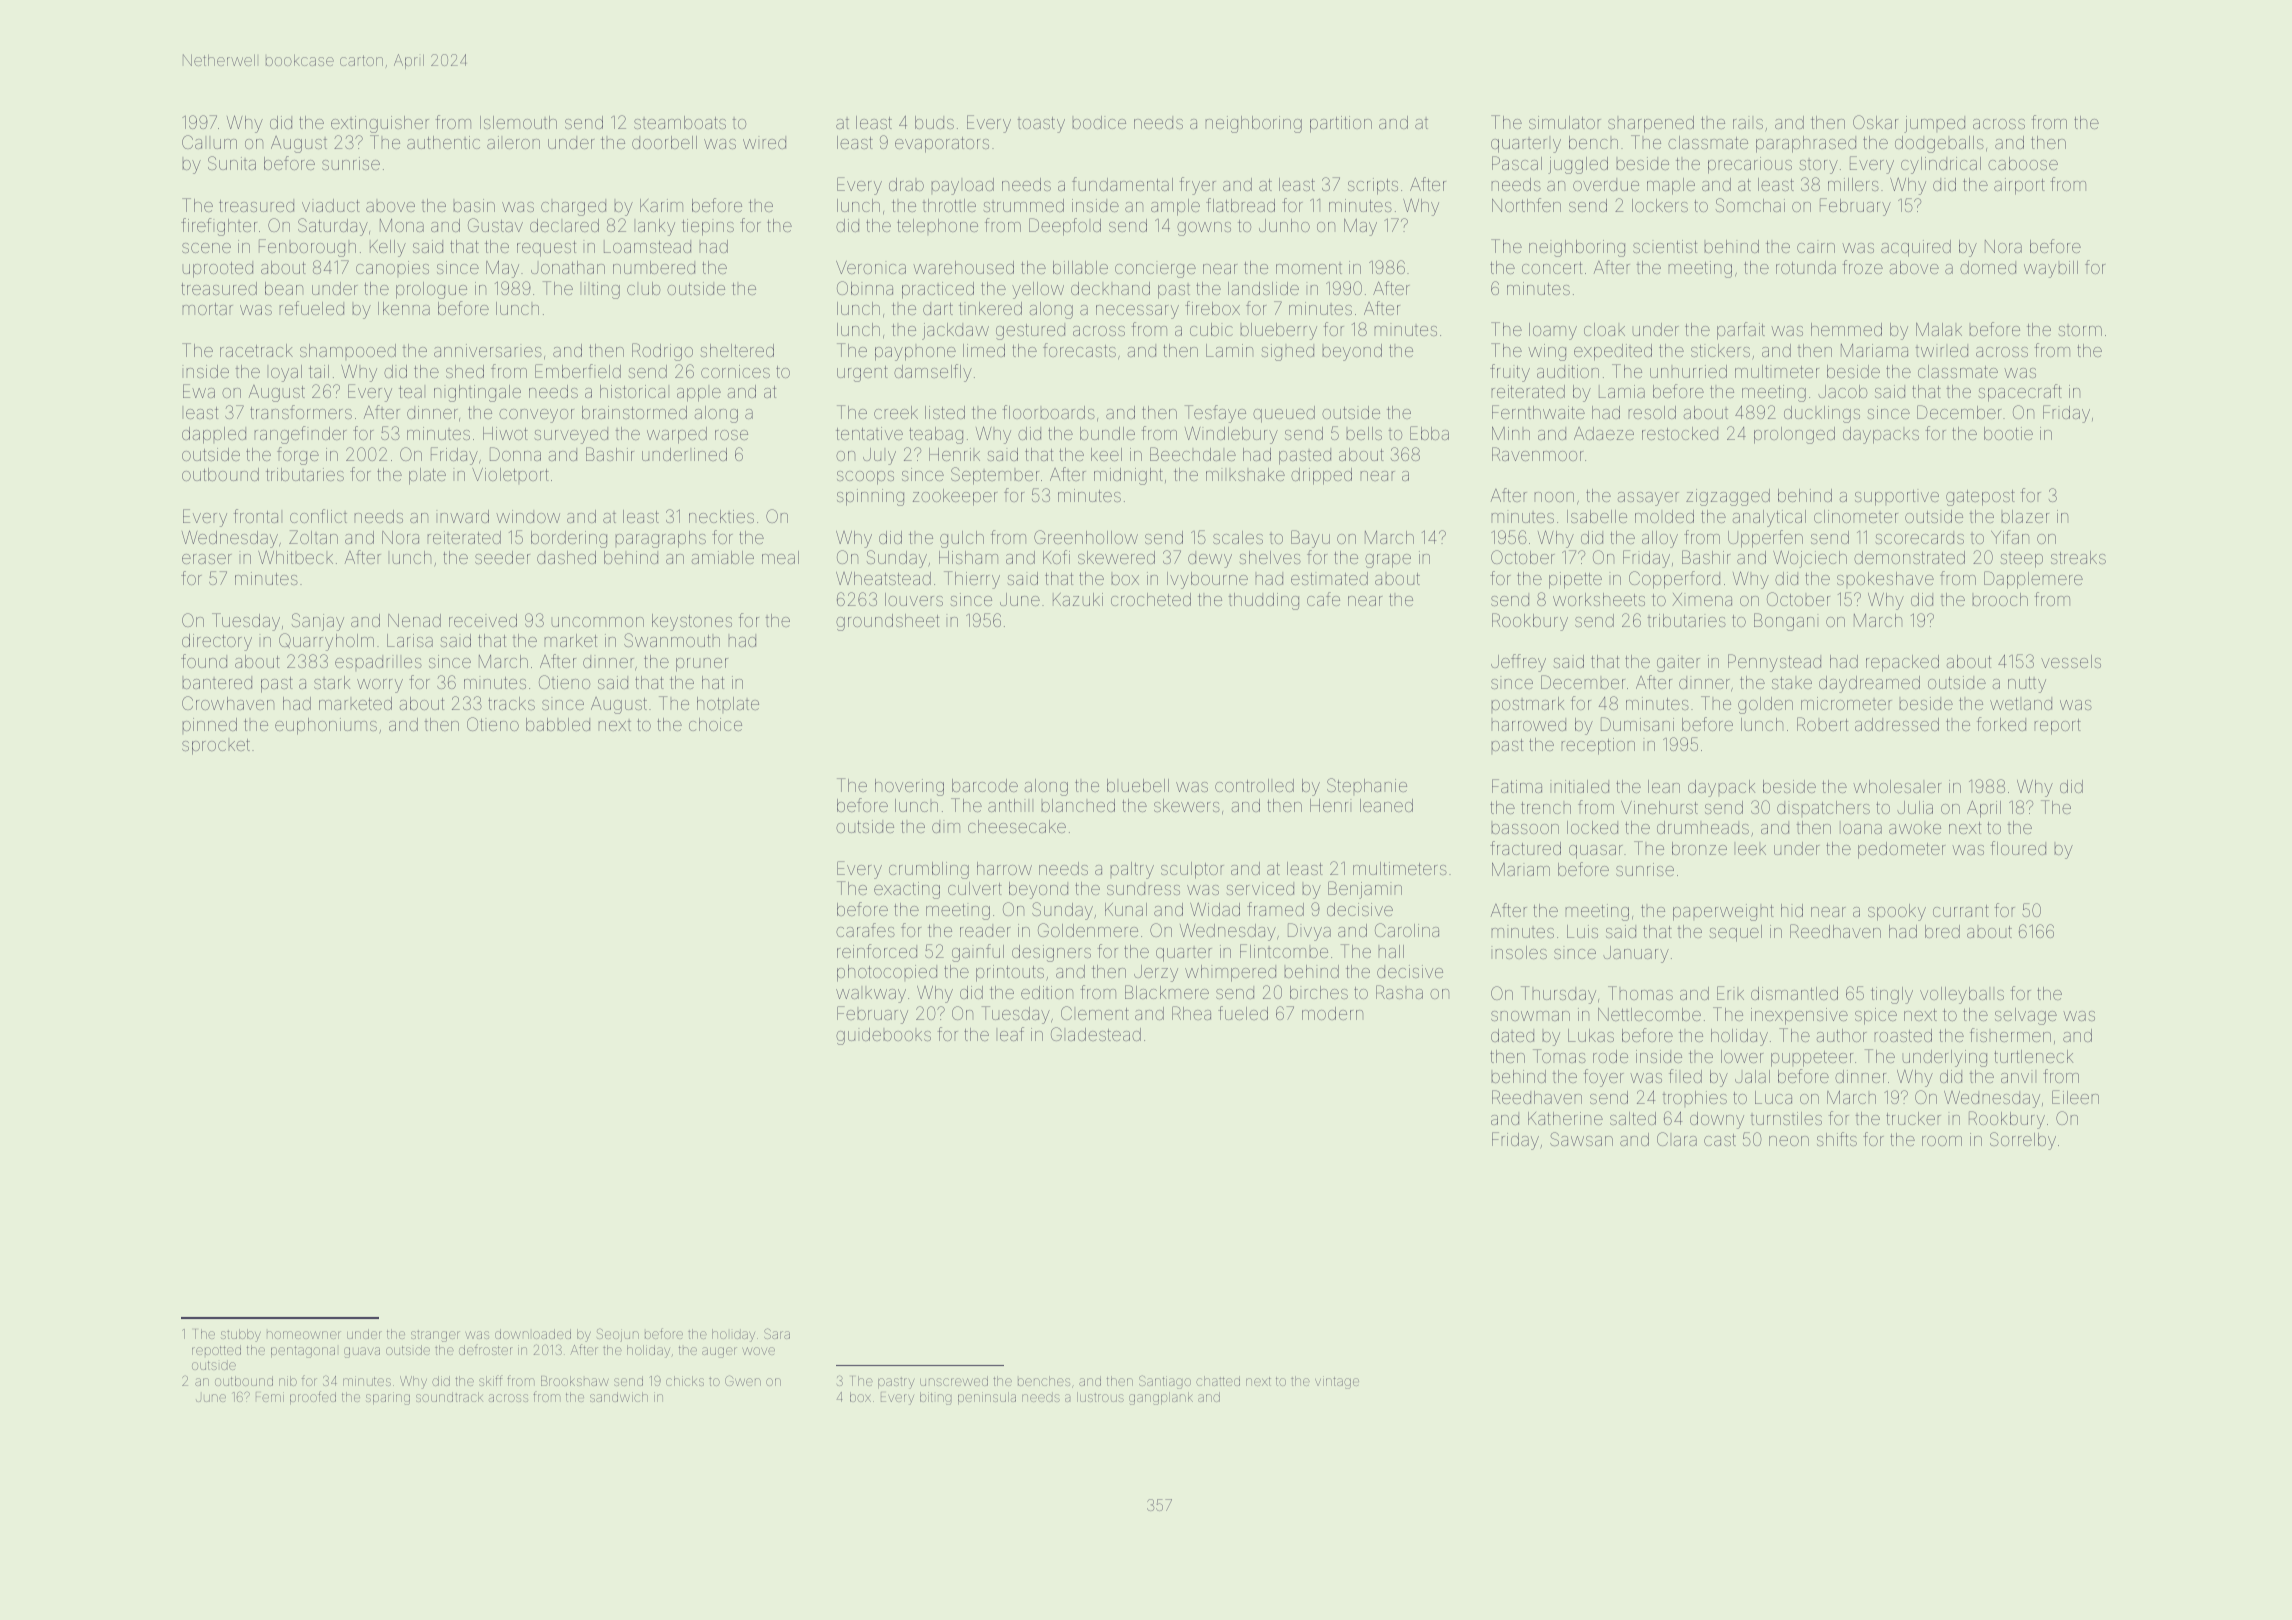 The width and height of the image is (2292, 1620). What do you see at coordinates (1337, 1382) in the image?
I see `vintage` at bounding box center [1337, 1382].
